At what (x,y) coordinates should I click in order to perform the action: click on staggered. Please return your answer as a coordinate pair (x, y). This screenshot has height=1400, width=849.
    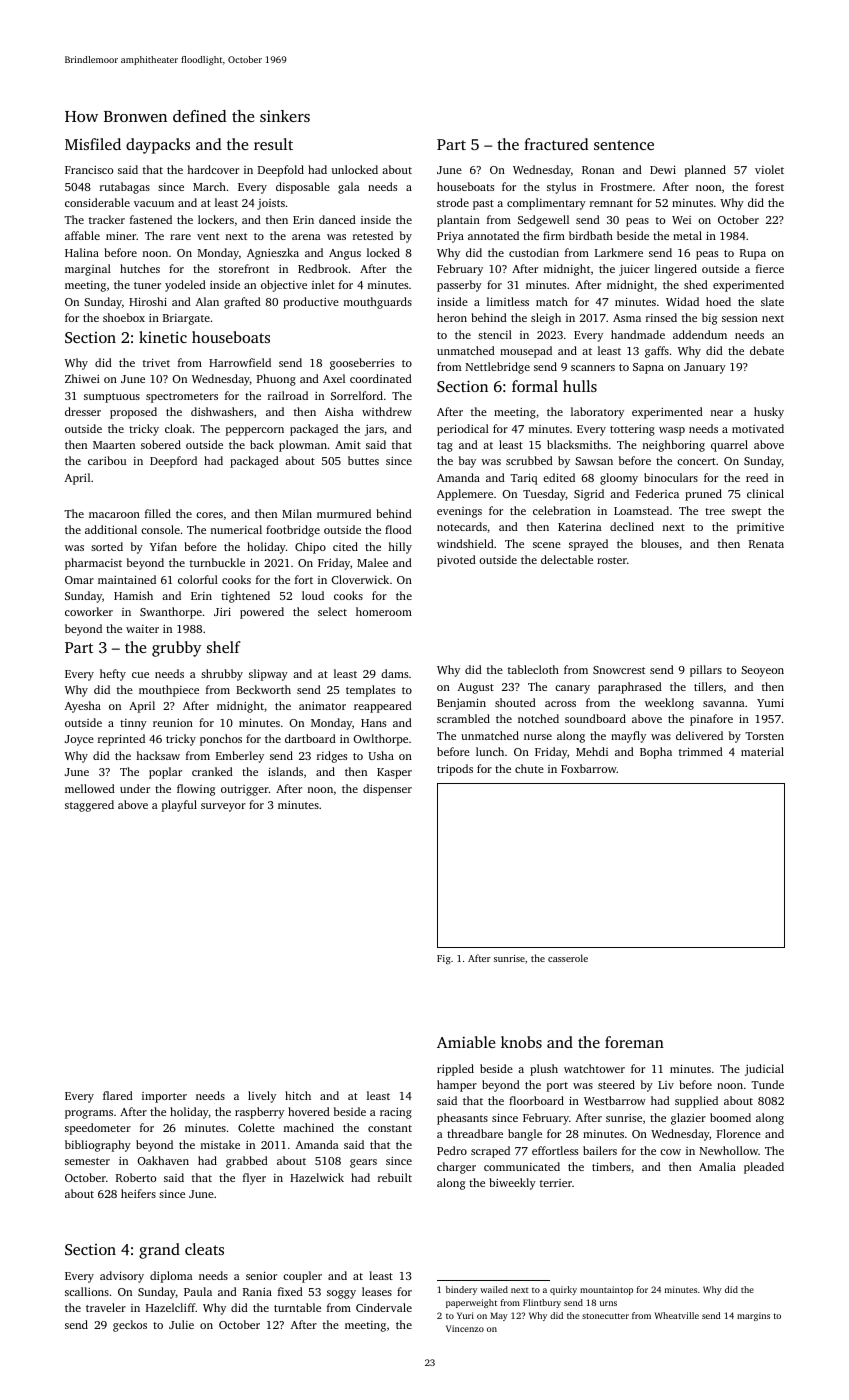
    Looking at the image, I should click on (89, 806).
